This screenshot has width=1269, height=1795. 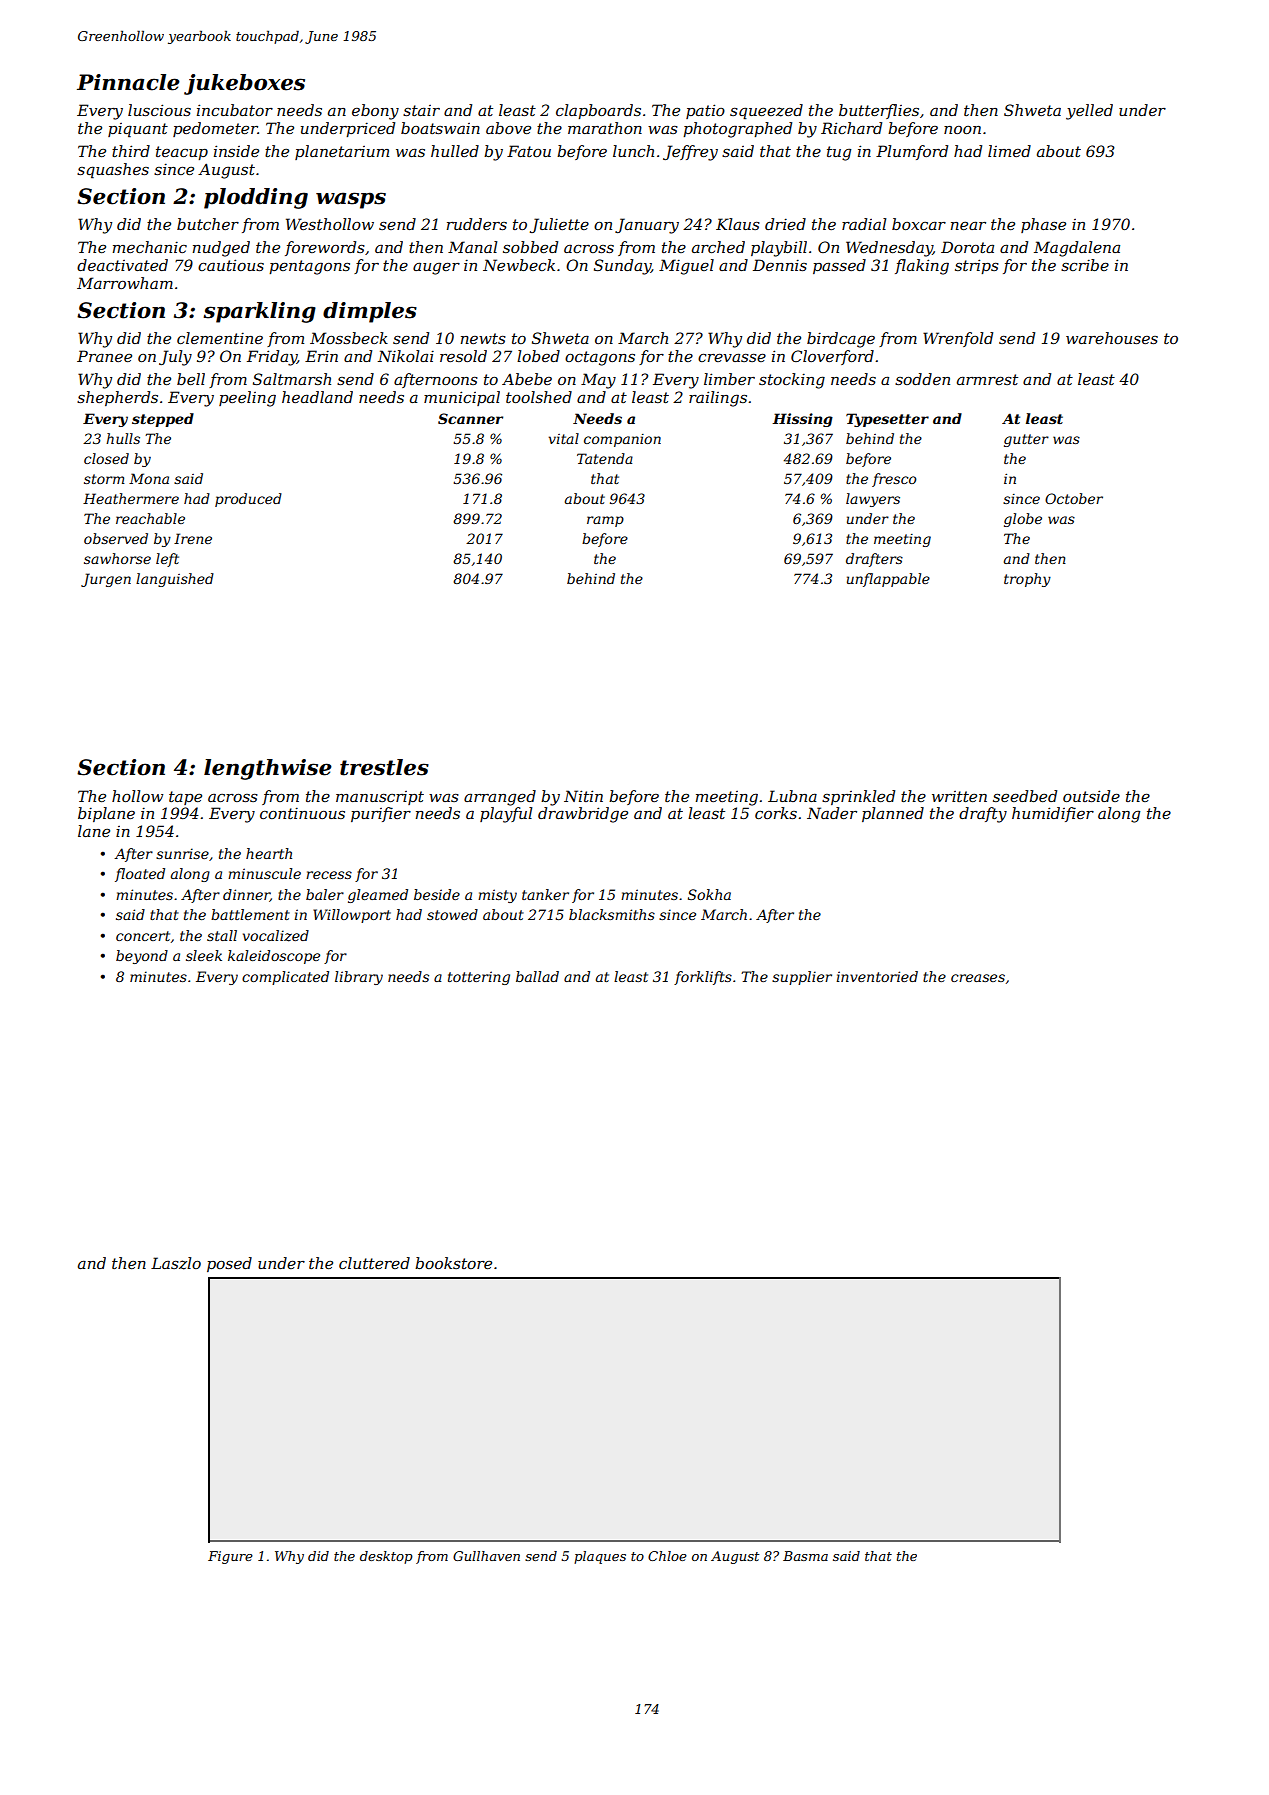 I want to click on Abebe, so click(x=527, y=379).
